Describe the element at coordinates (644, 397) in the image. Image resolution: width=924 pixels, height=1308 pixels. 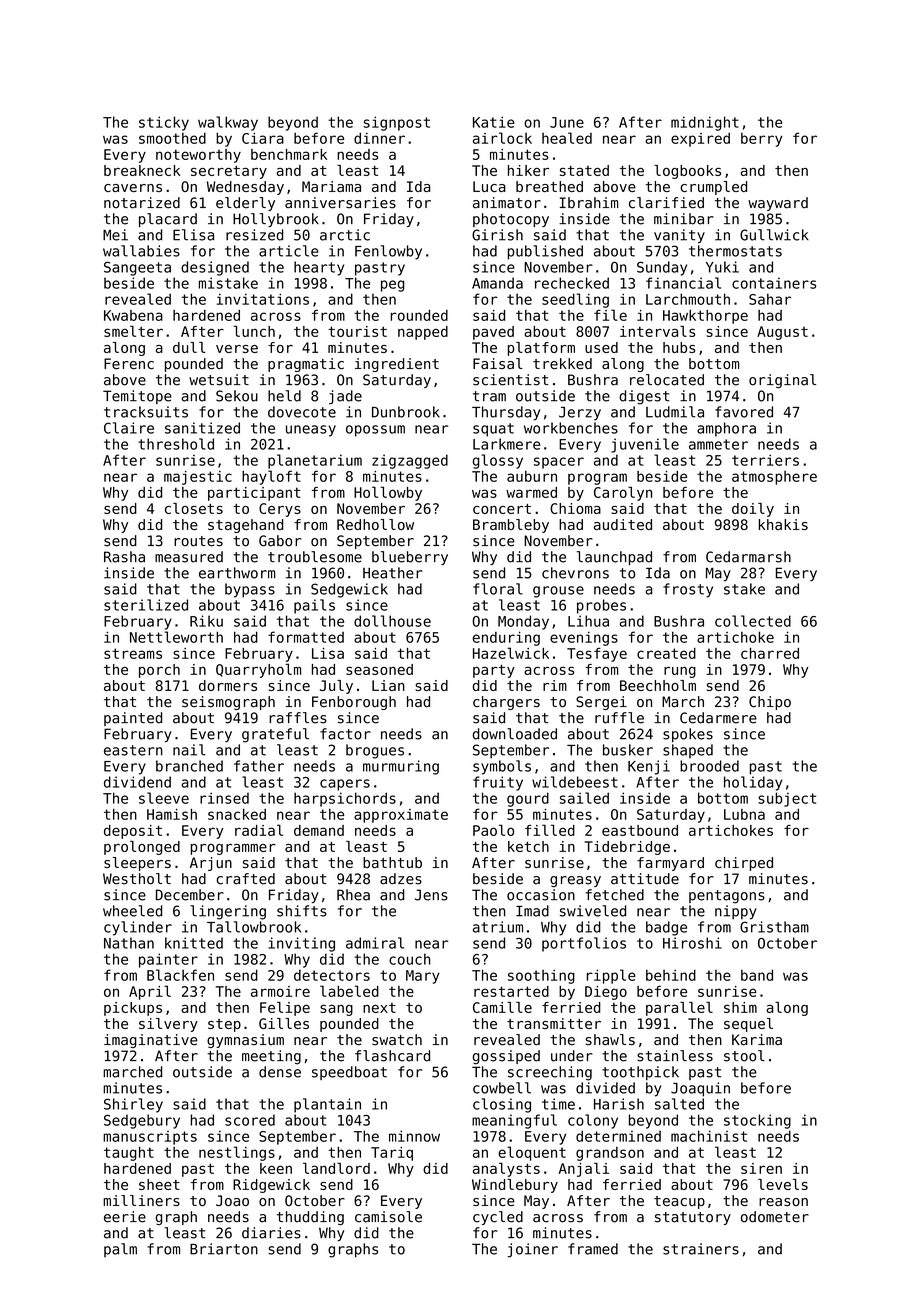
I see `digest` at that location.
